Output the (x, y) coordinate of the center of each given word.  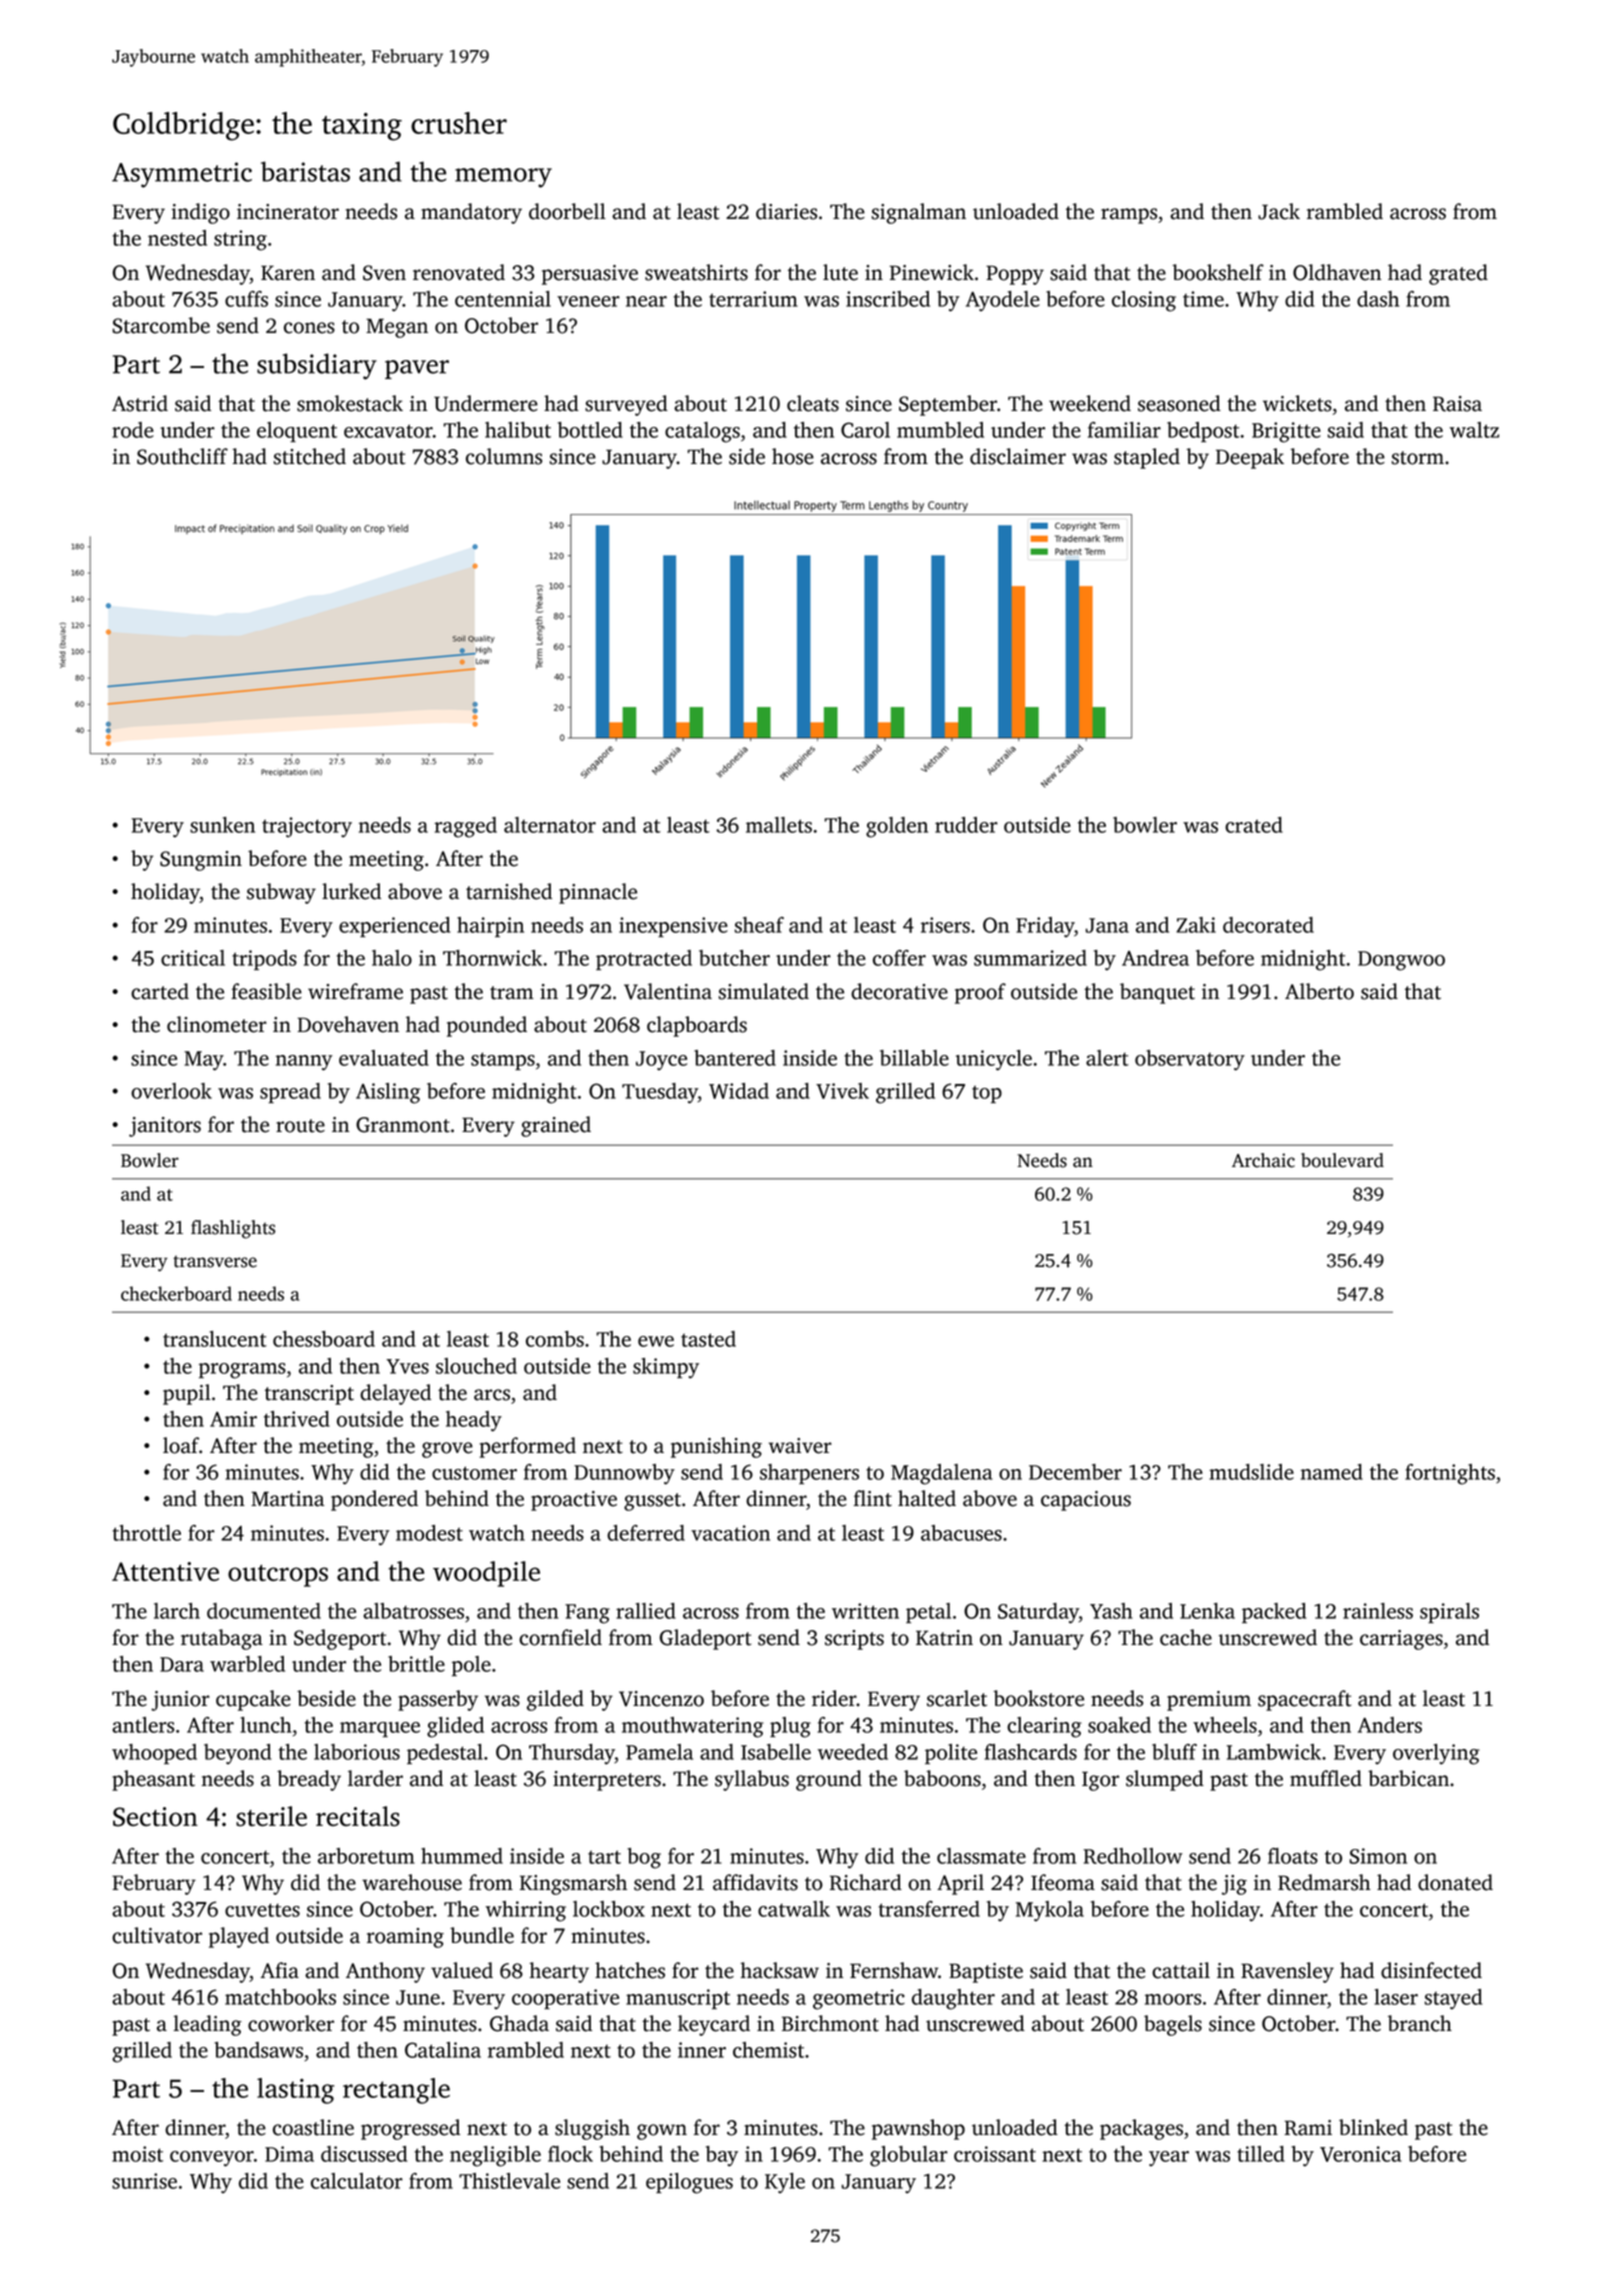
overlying (1436, 1754)
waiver (800, 1446)
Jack (1279, 211)
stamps (503, 1061)
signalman (919, 213)
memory (503, 178)
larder (375, 1778)
